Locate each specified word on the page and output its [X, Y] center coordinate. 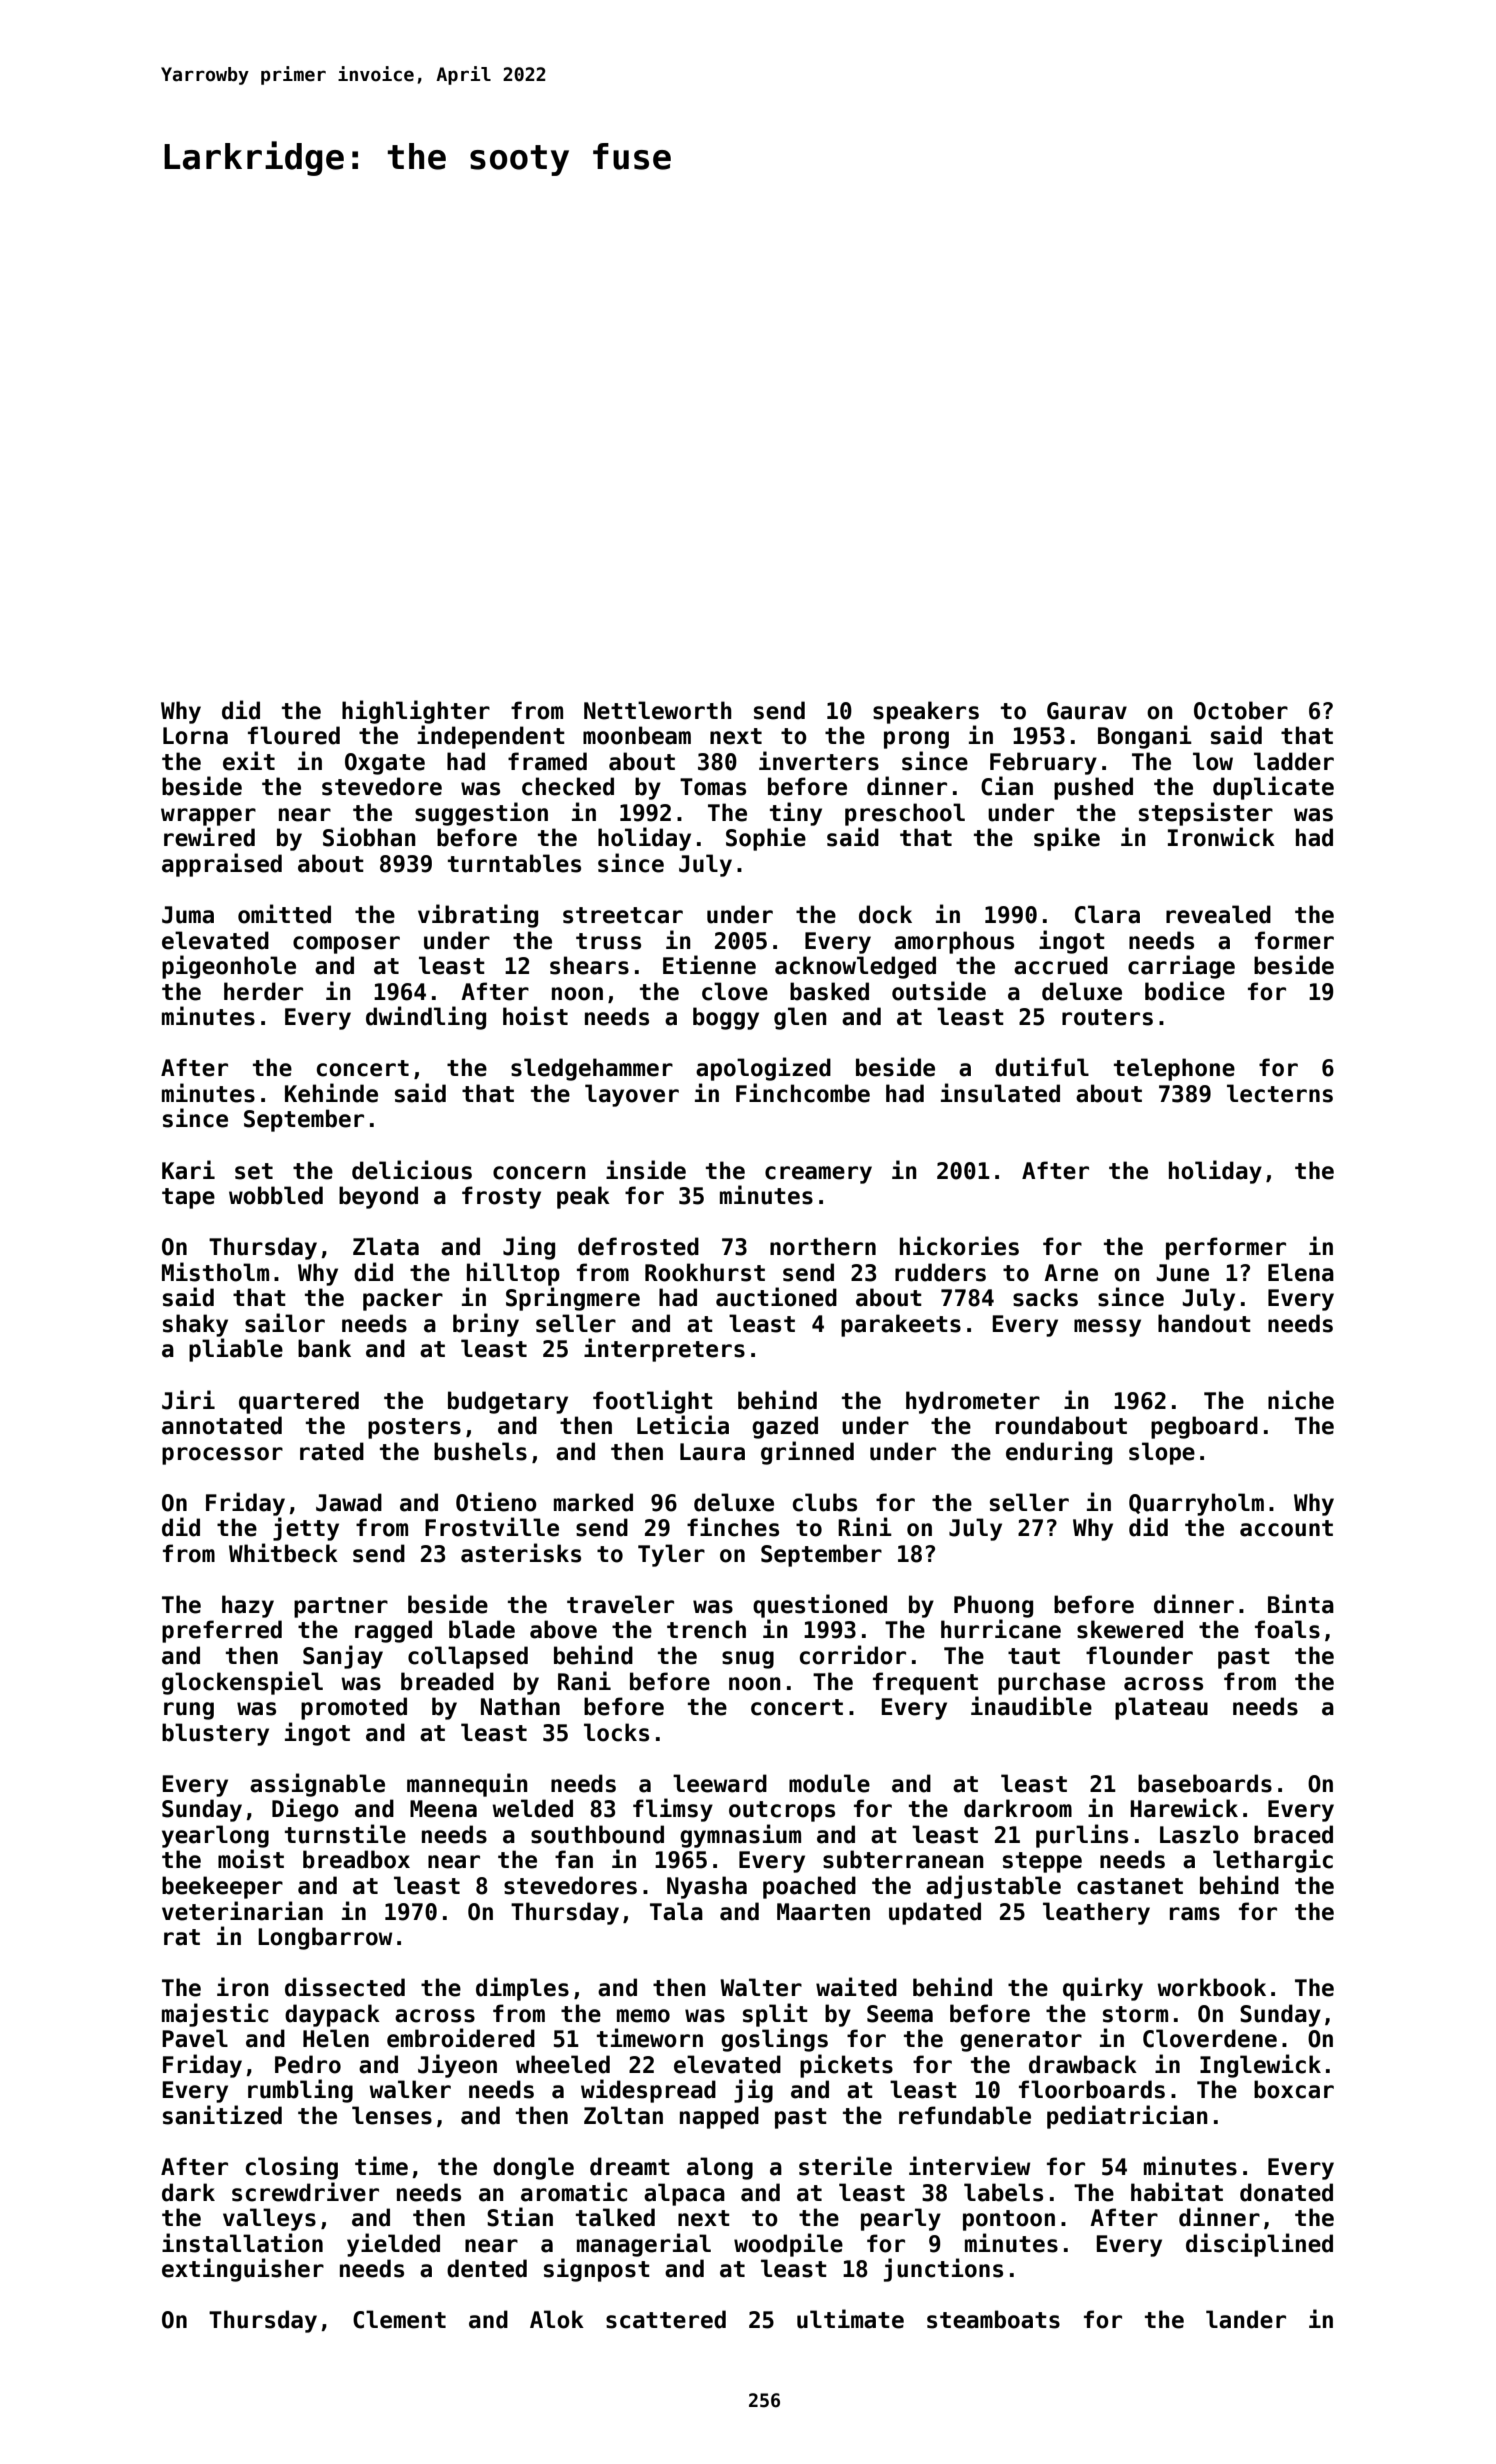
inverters [819, 761]
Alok [557, 2319]
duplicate [1273, 788]
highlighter [416, 712]
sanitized [222, 2115]
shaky [195, 1325]
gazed [785, 1427]
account [1286, 1528]
